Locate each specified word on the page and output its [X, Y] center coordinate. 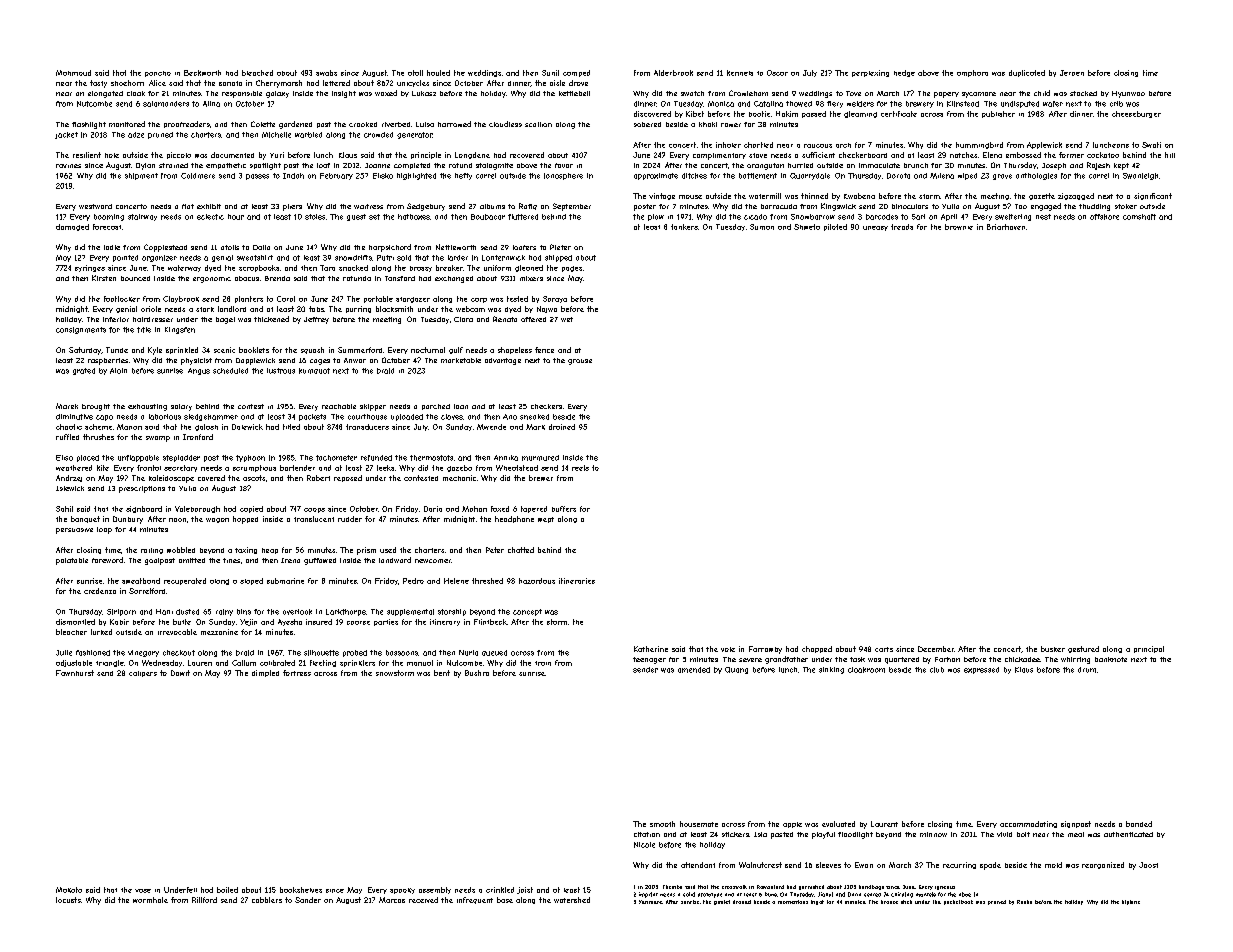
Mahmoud [73, 73]
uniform [497, 268]
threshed [487, 581]
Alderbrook [673, 73]
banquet [85, 519]
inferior [116, 319]
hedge [904, 73]
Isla [760, 834]
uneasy [875, 228]
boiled [227, 890]
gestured [1083, 649]
